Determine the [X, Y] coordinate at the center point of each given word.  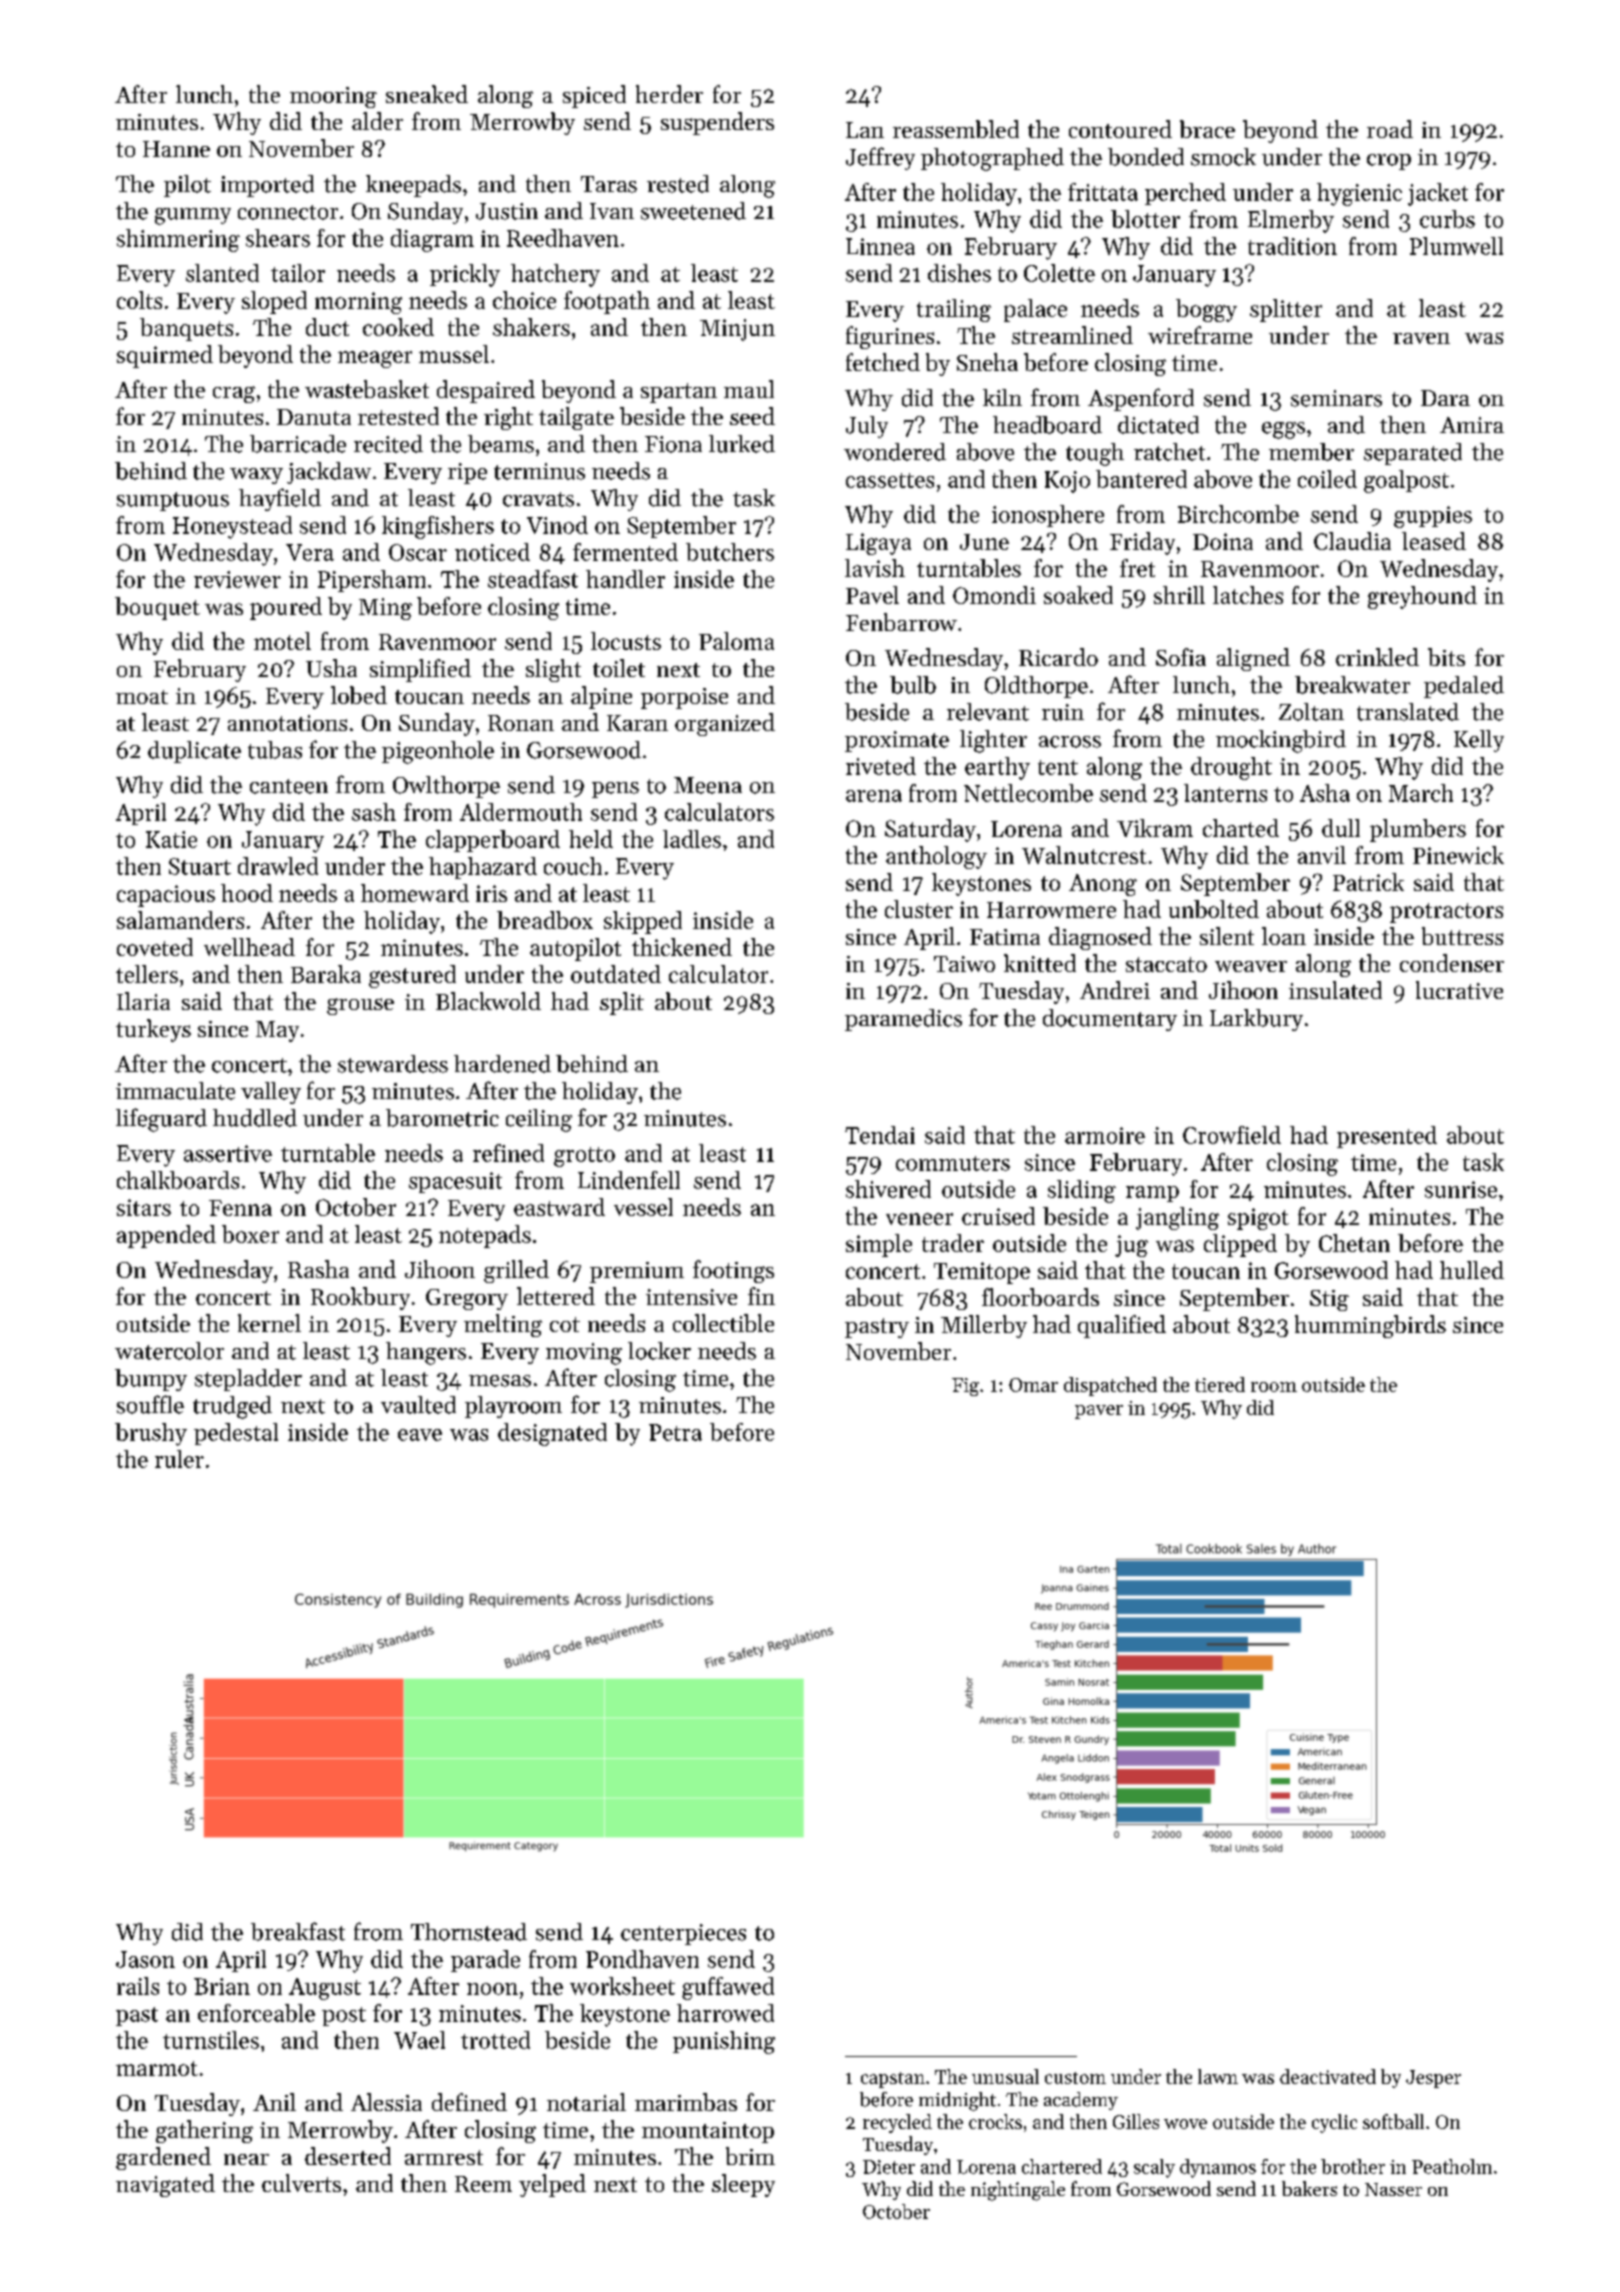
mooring [333, 97]
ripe [467, 473]
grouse [360, 1006]
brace [1207, 129]
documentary [1110, 1020]
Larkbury [1256, 1020]
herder [669, 94]
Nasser [1393, 2189]
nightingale [1018, 2191]
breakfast [298, 1931]
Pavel [872, 595]
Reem [483, 2184]
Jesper [1433, 2079]
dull [1341, 828]
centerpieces [683, 1934]
